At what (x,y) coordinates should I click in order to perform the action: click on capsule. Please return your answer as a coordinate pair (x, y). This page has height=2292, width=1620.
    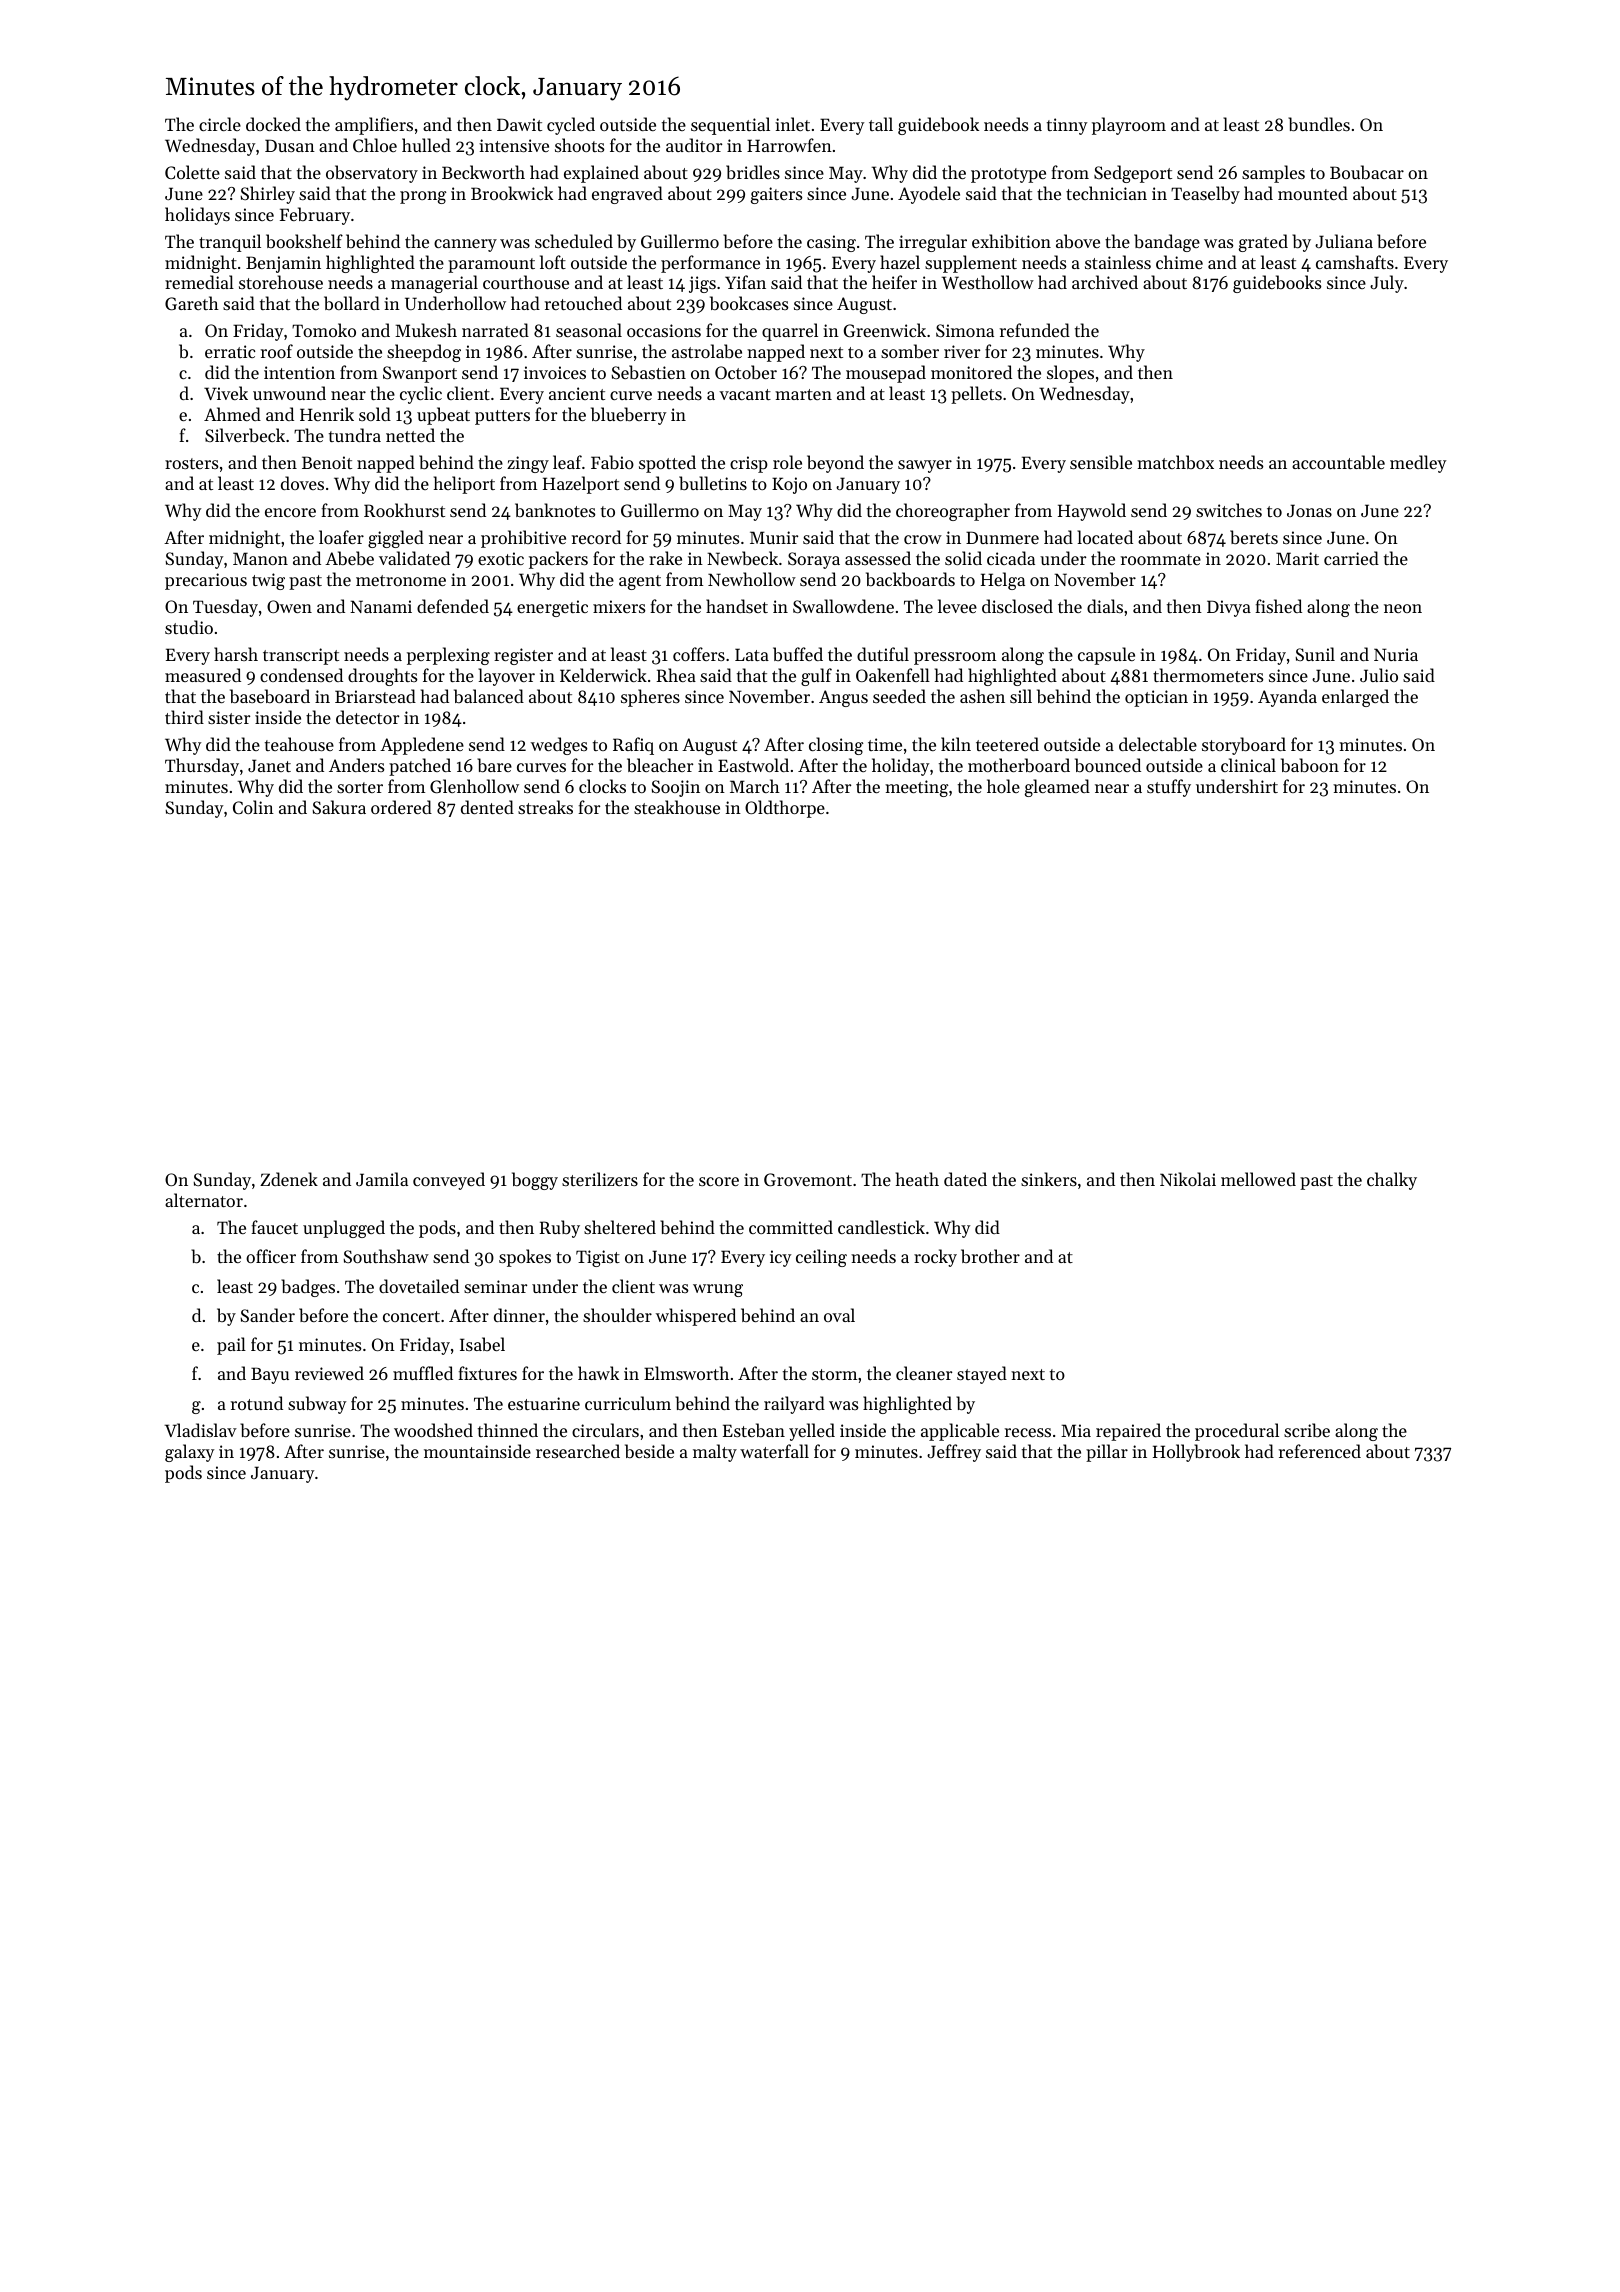
    Looking at the image, I should click on (1106, 656).
